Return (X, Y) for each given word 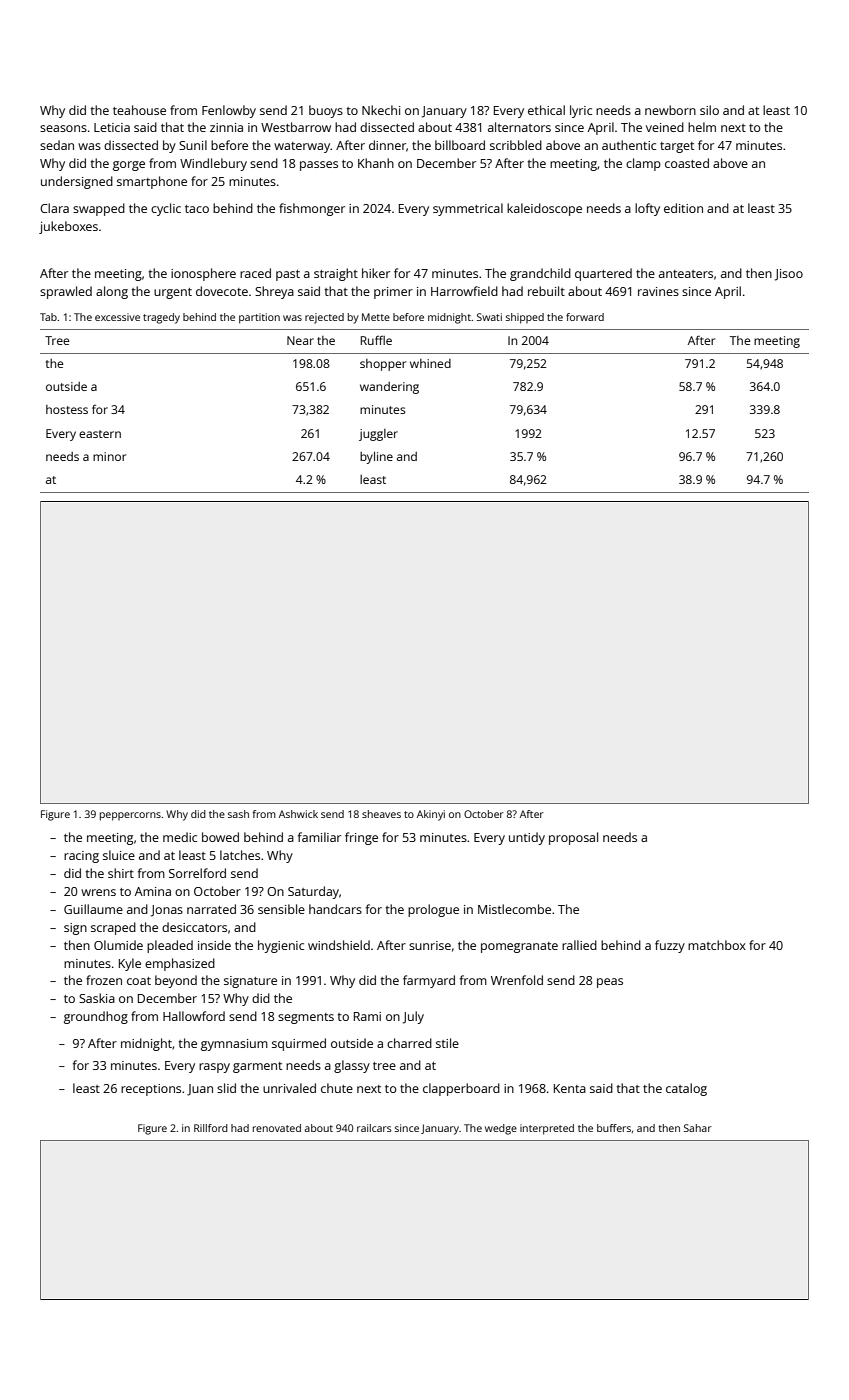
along (112, 292)
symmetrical (468, 209)
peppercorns (130, 816)
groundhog (96, 1017)
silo (709, 110)
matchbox (717, 945)
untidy (527, 838)
